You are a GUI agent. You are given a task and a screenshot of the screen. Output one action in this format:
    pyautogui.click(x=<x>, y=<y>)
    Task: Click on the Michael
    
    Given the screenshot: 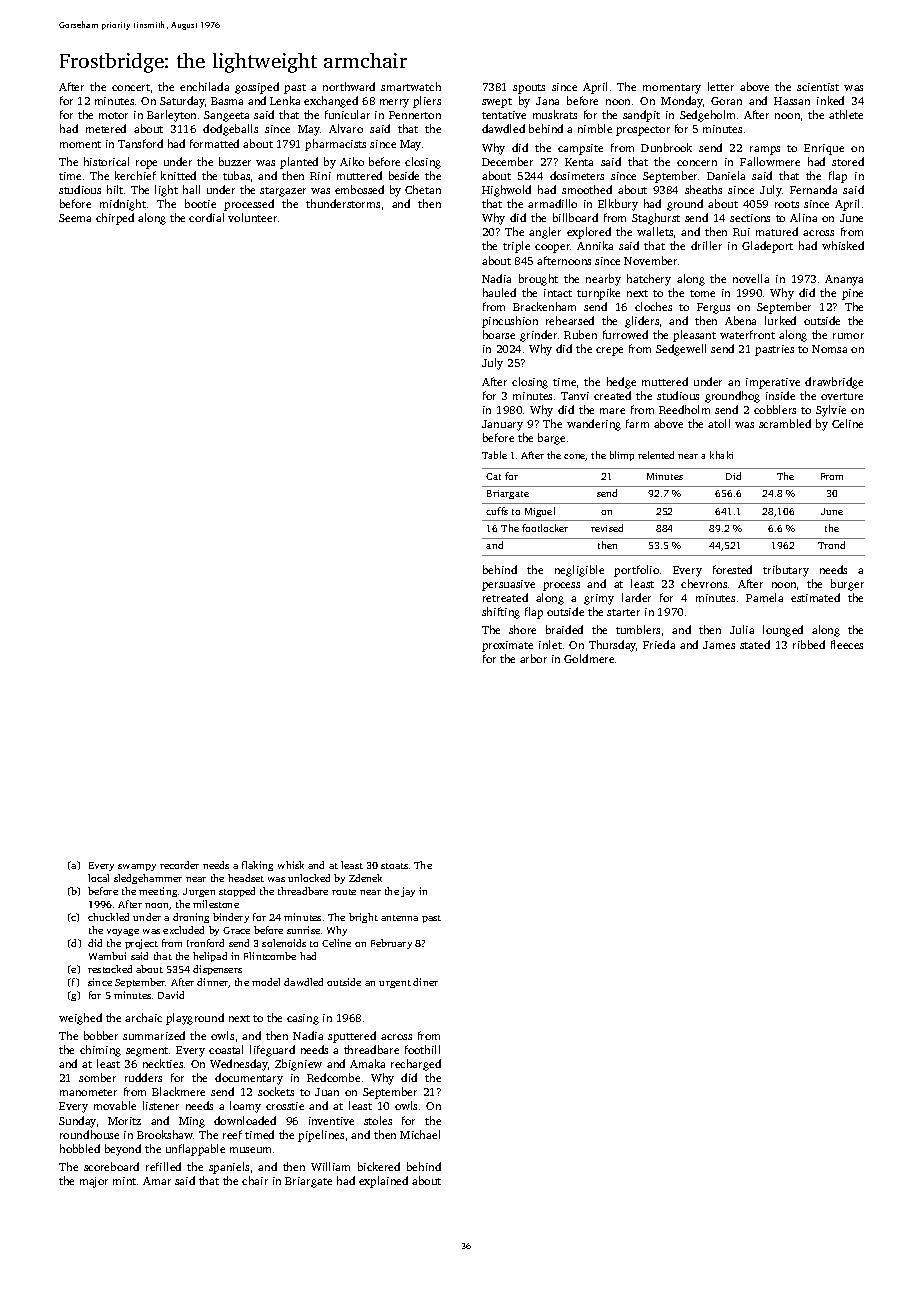 What is the action you would take?
    pyautogui.click(x=420, y=1134)
